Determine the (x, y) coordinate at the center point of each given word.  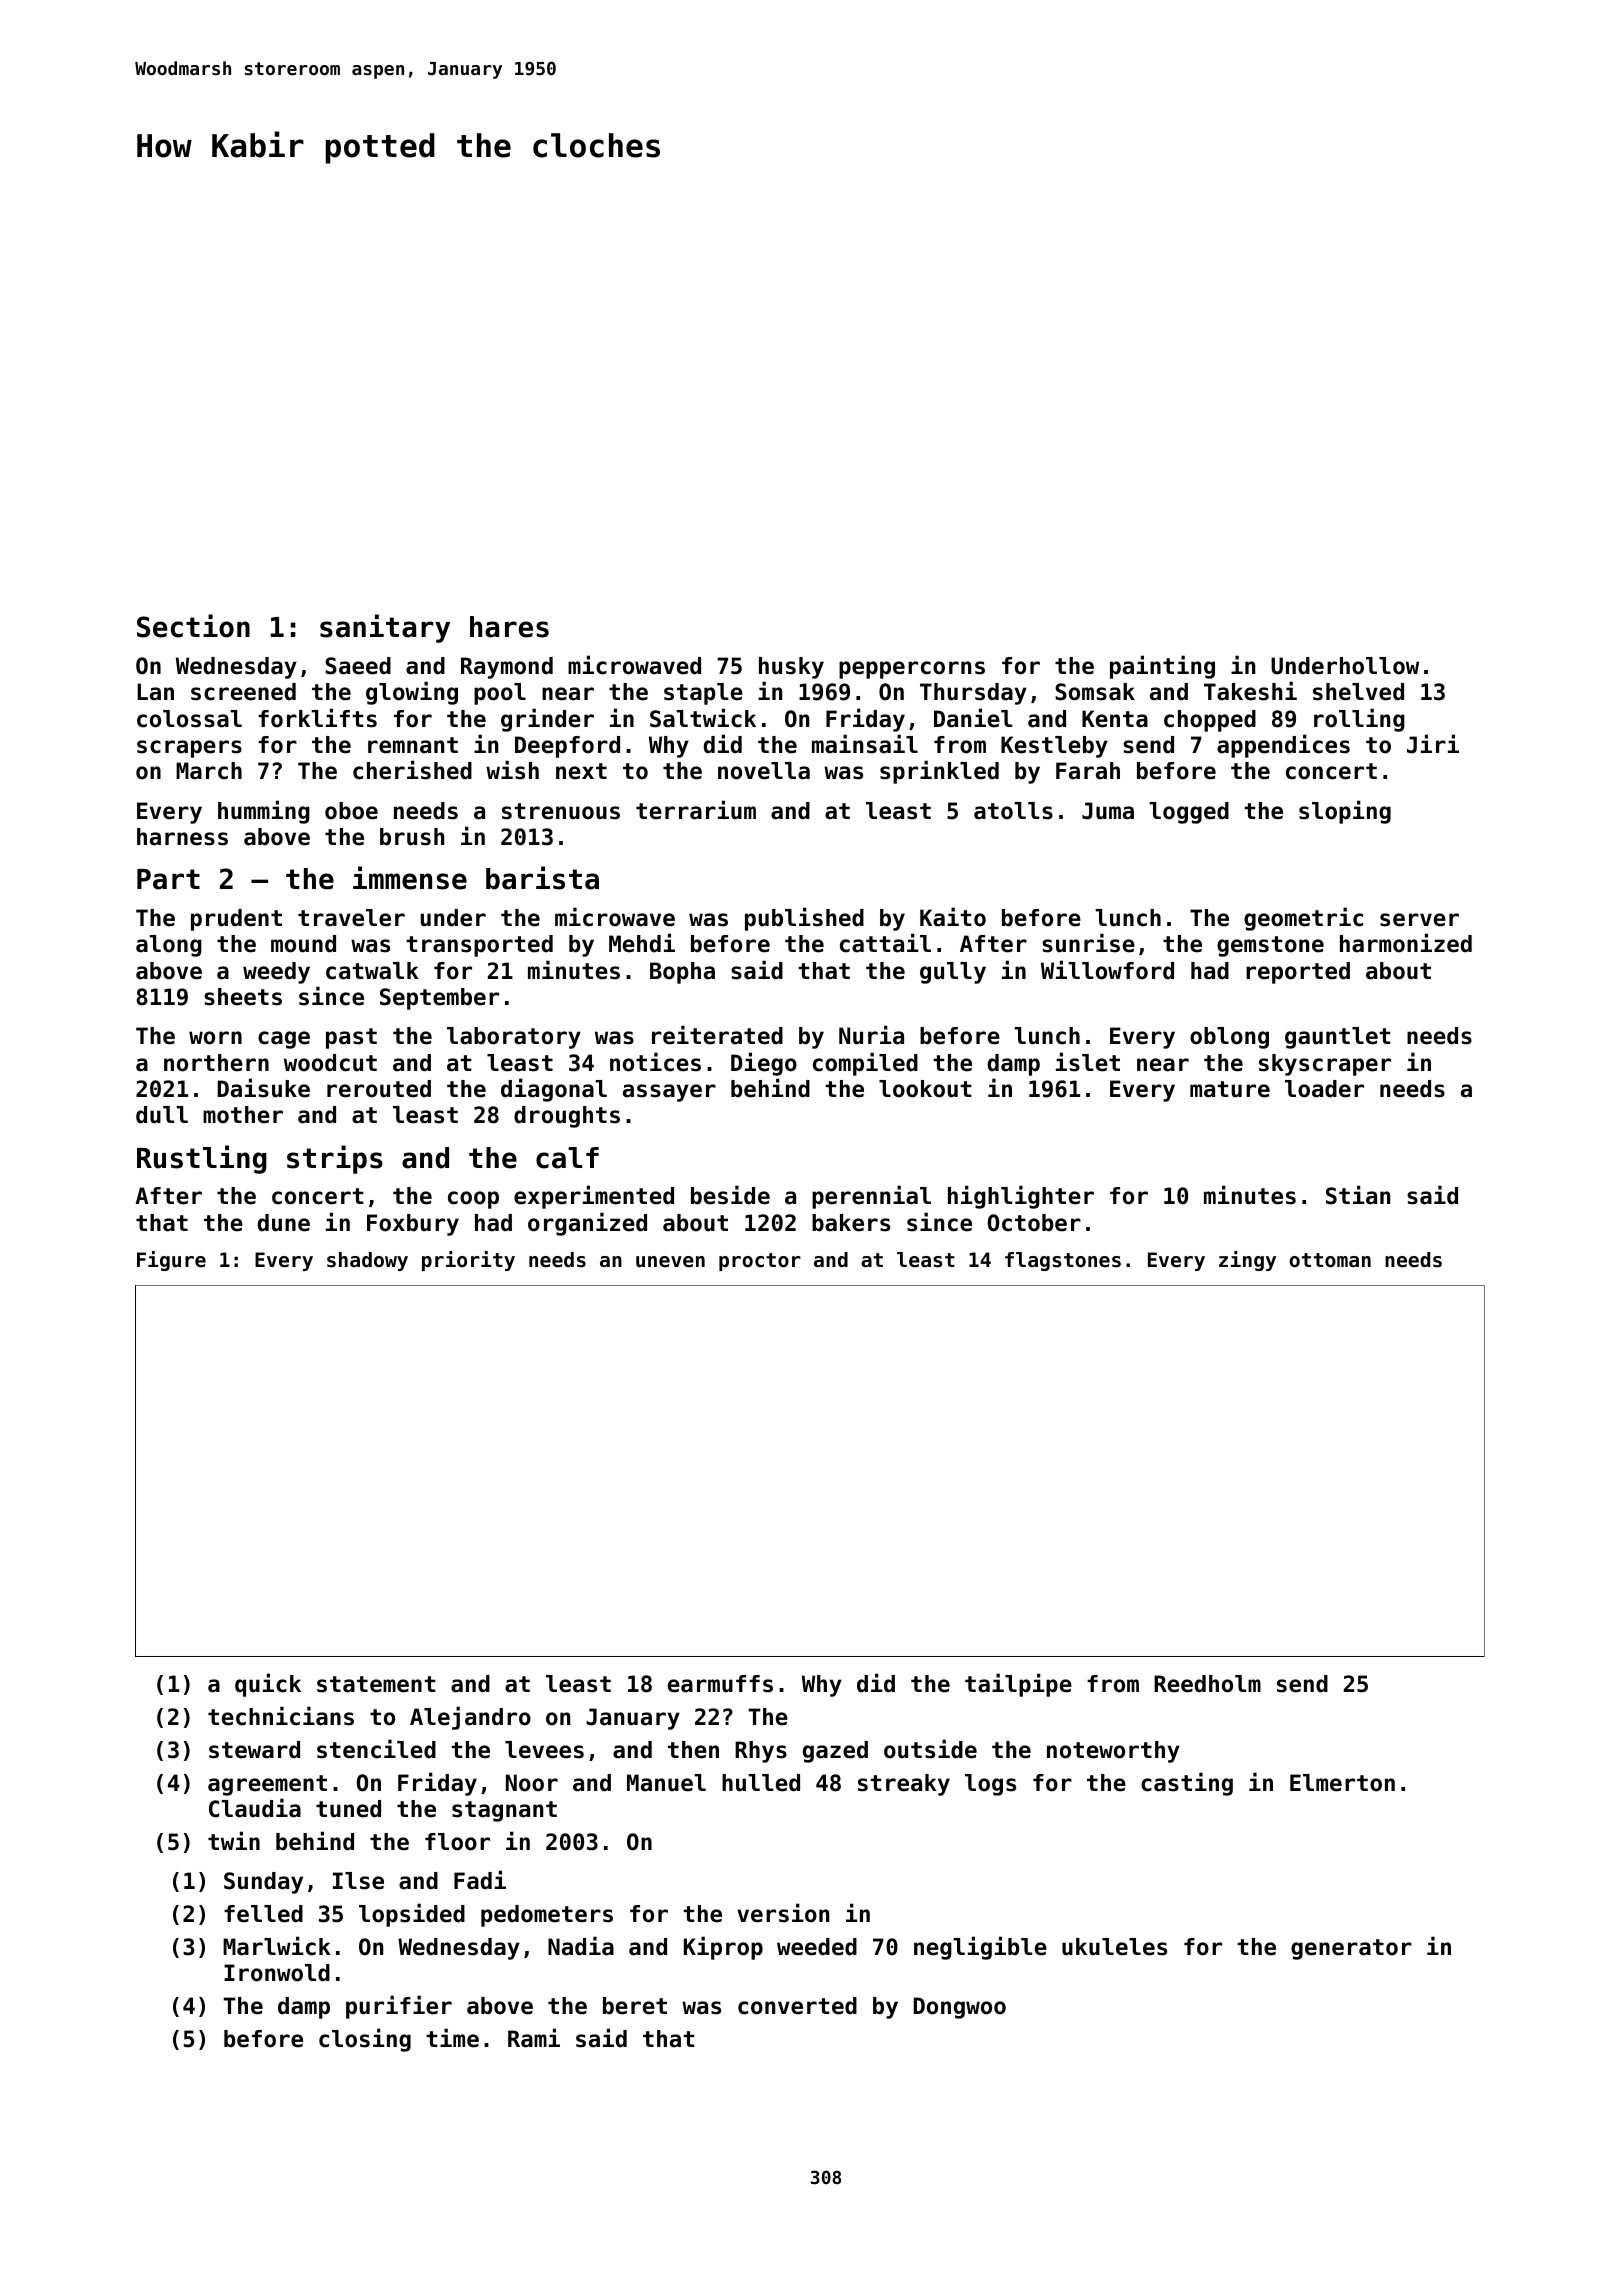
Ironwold (277, 1973)
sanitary (385, 628)
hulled (761, 1783)
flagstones (1063, 1261)
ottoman (1330, 1260)
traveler (351, 918)
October (1034, 1223)
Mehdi (642, 943)
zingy (1247, 1261)
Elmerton (1342, 1783)
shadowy (367, 1261)
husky (791, 668)
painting (1162, 667)
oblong (1229, 1038)
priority (468, 1261)
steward (254, 1750)
